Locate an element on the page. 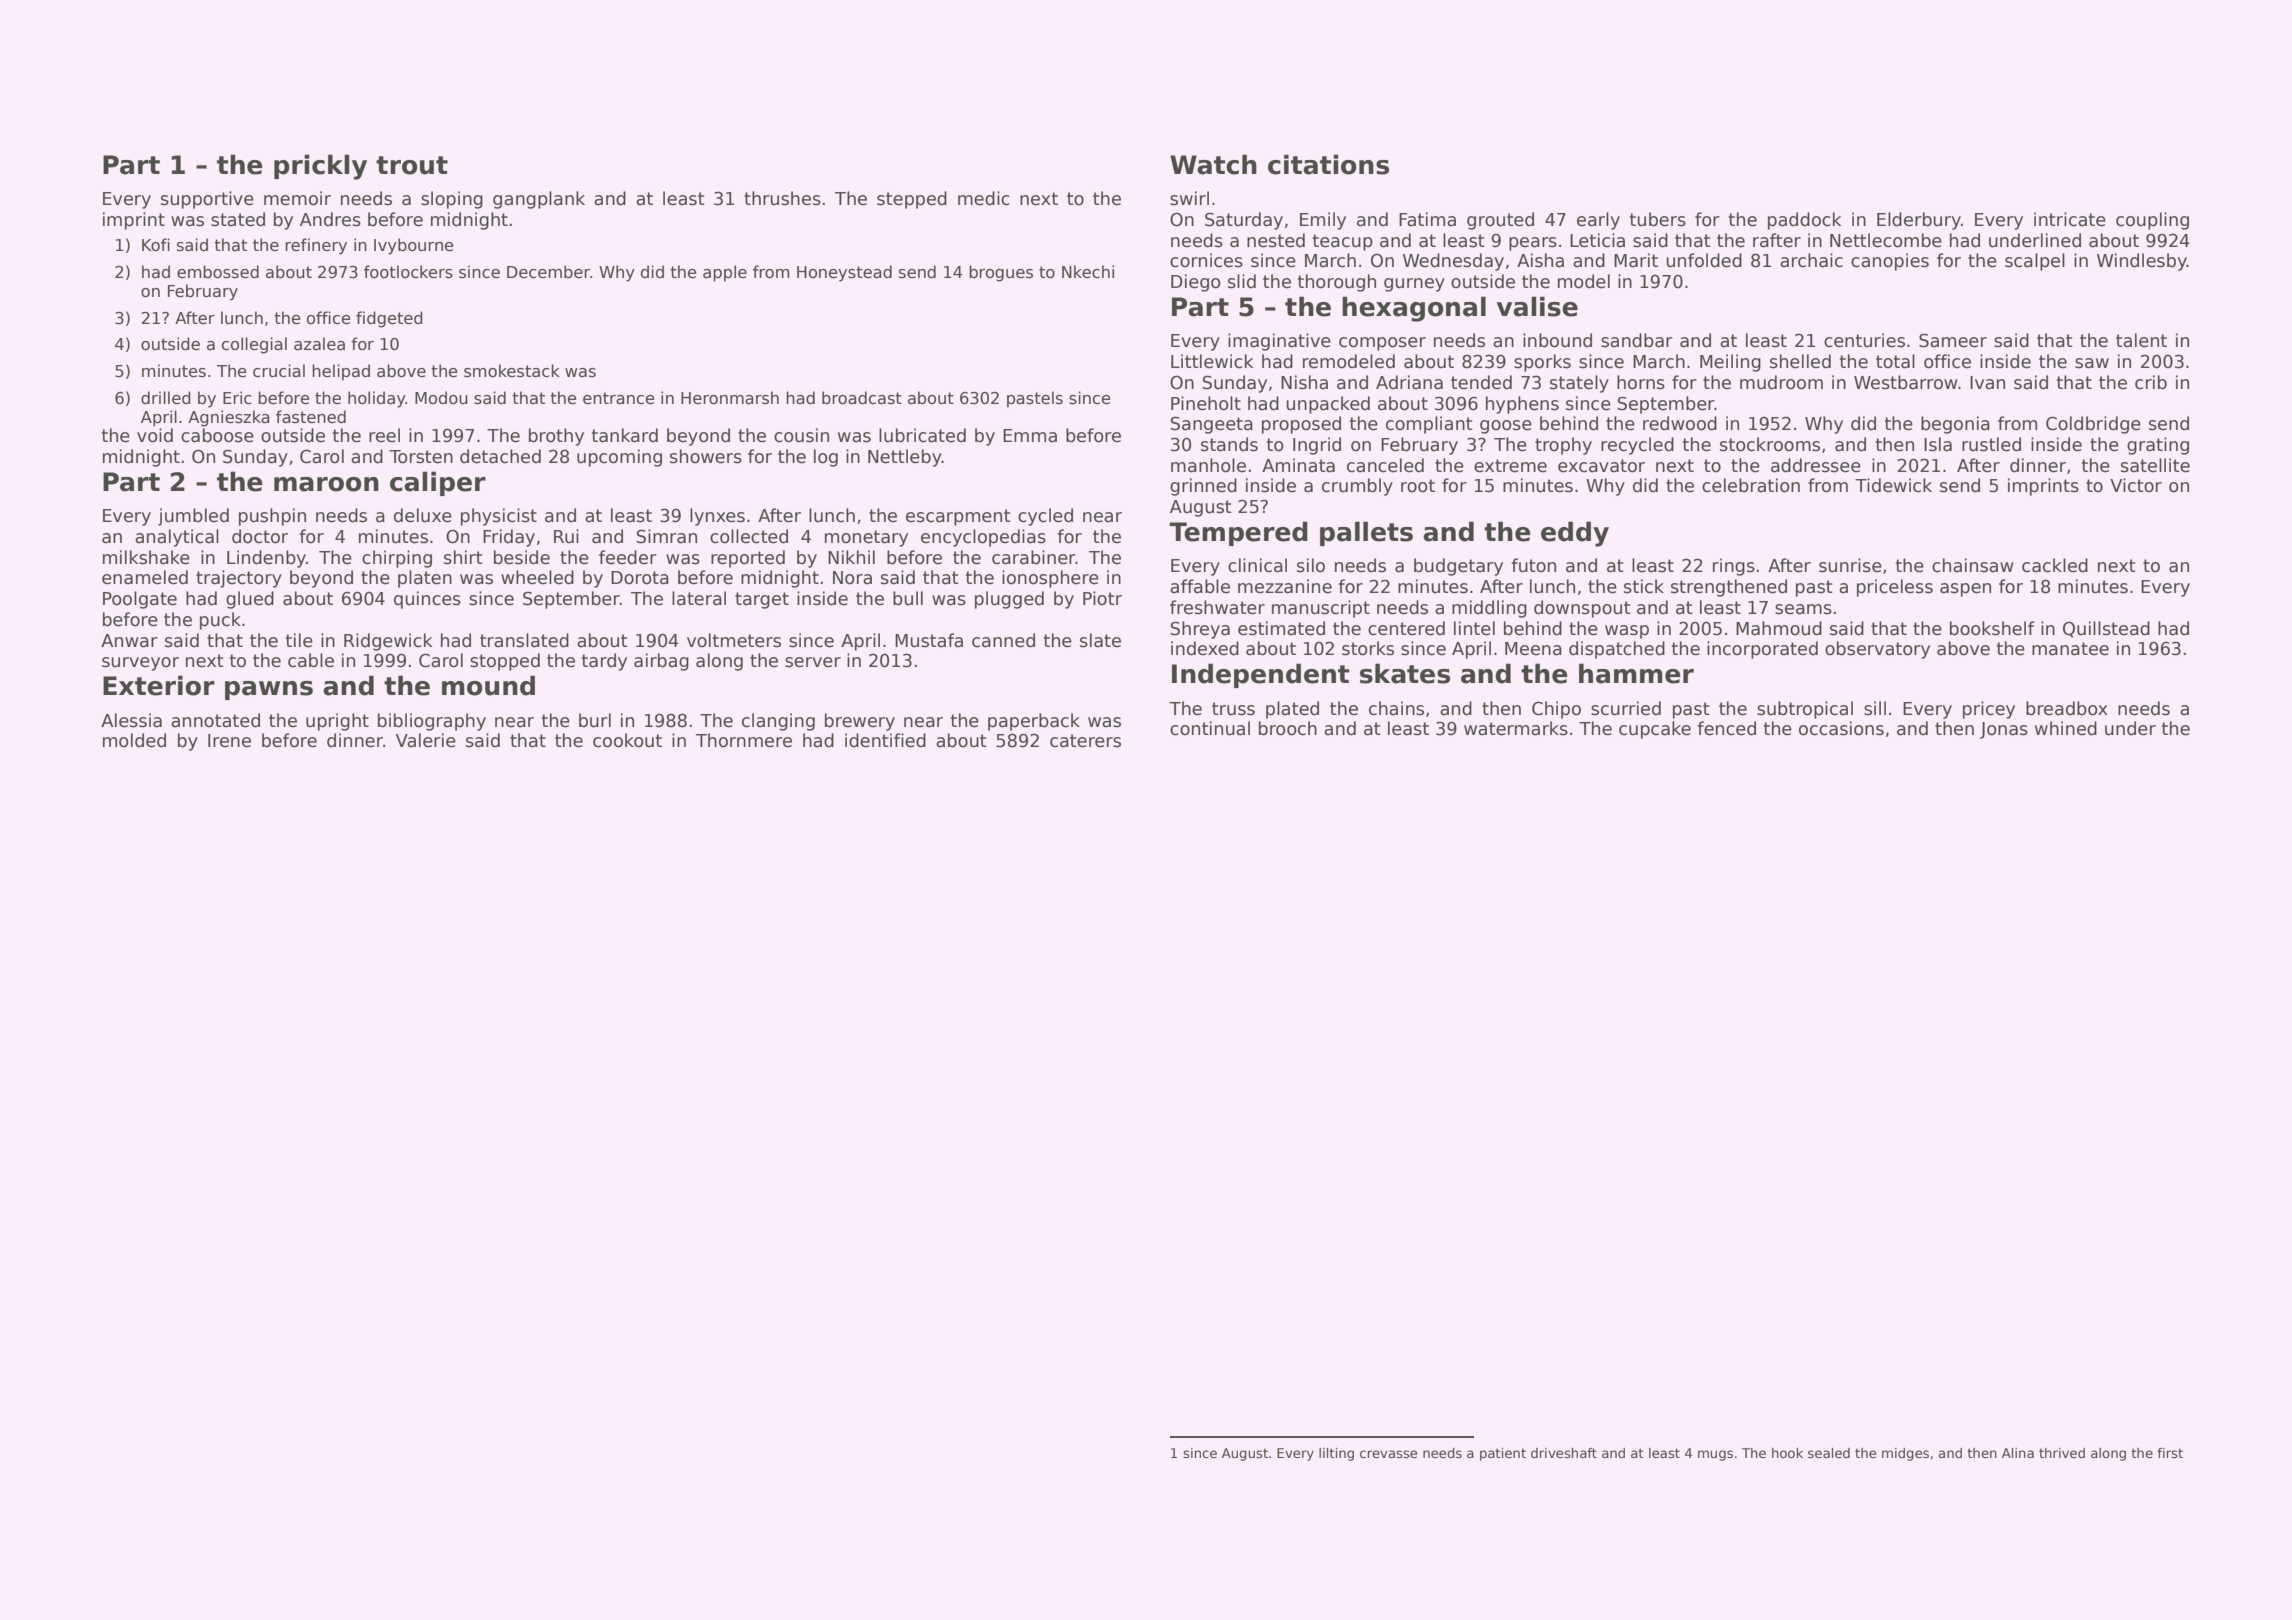 The width and height of the image is (2292, 1620). crevasse is located at coordinates (1388, 1454).
